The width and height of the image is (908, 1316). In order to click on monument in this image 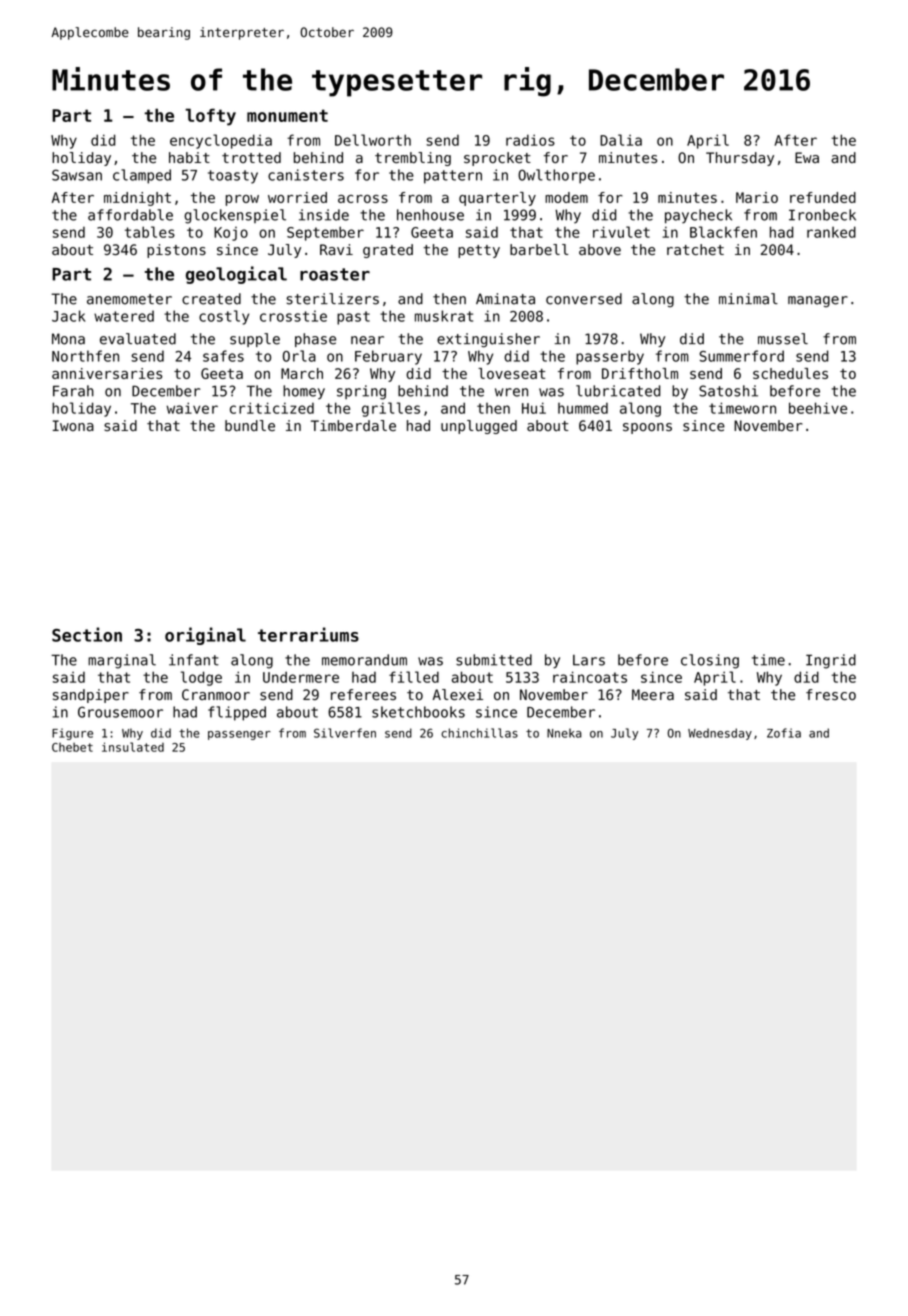, I will do `click(287, 115)`.
